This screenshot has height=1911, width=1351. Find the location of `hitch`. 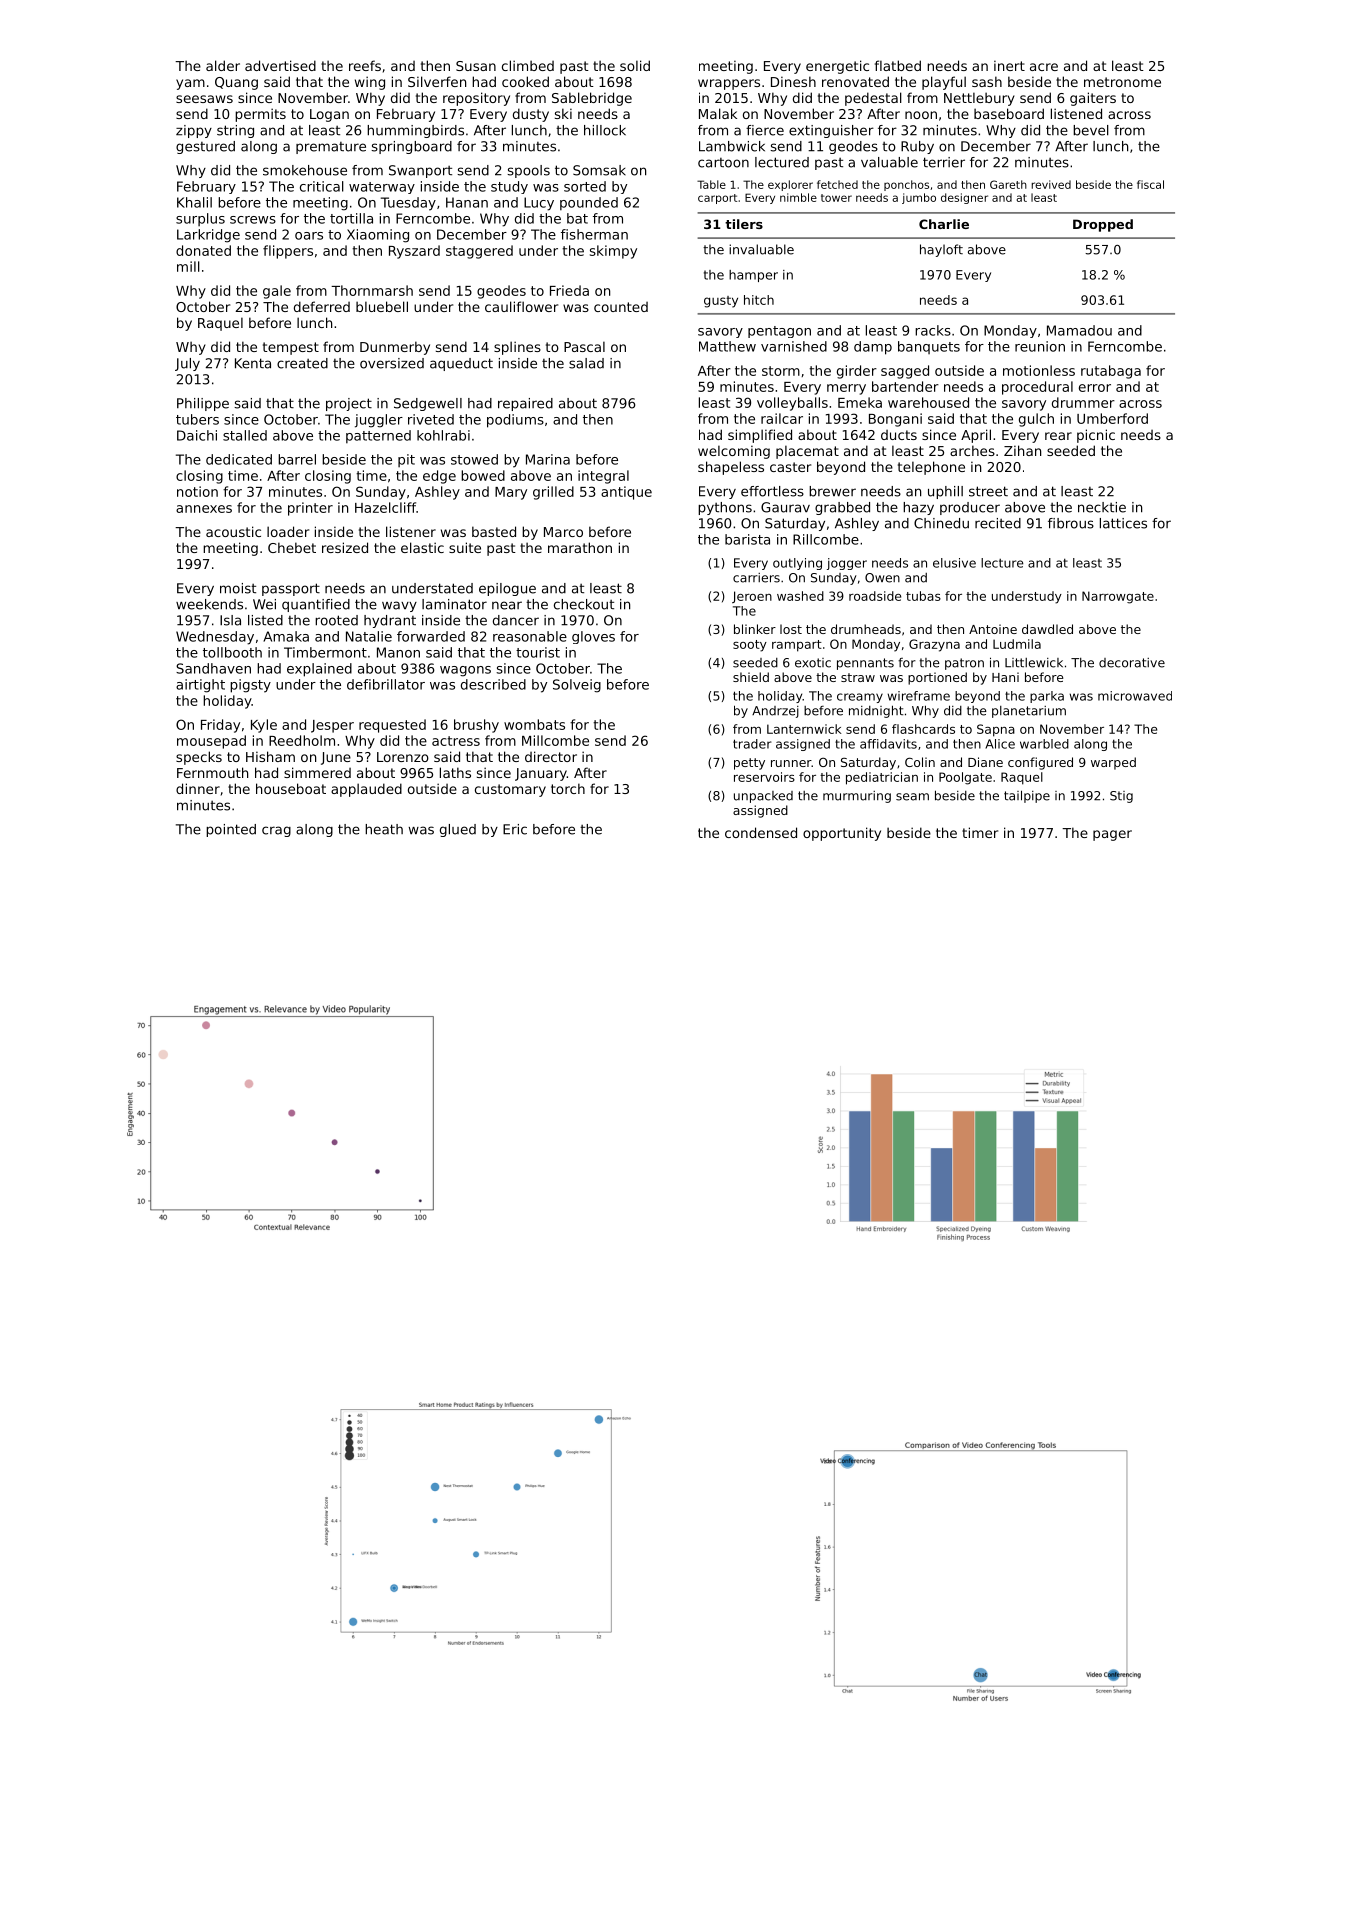

hitch is located at coordinates (759, 300).
